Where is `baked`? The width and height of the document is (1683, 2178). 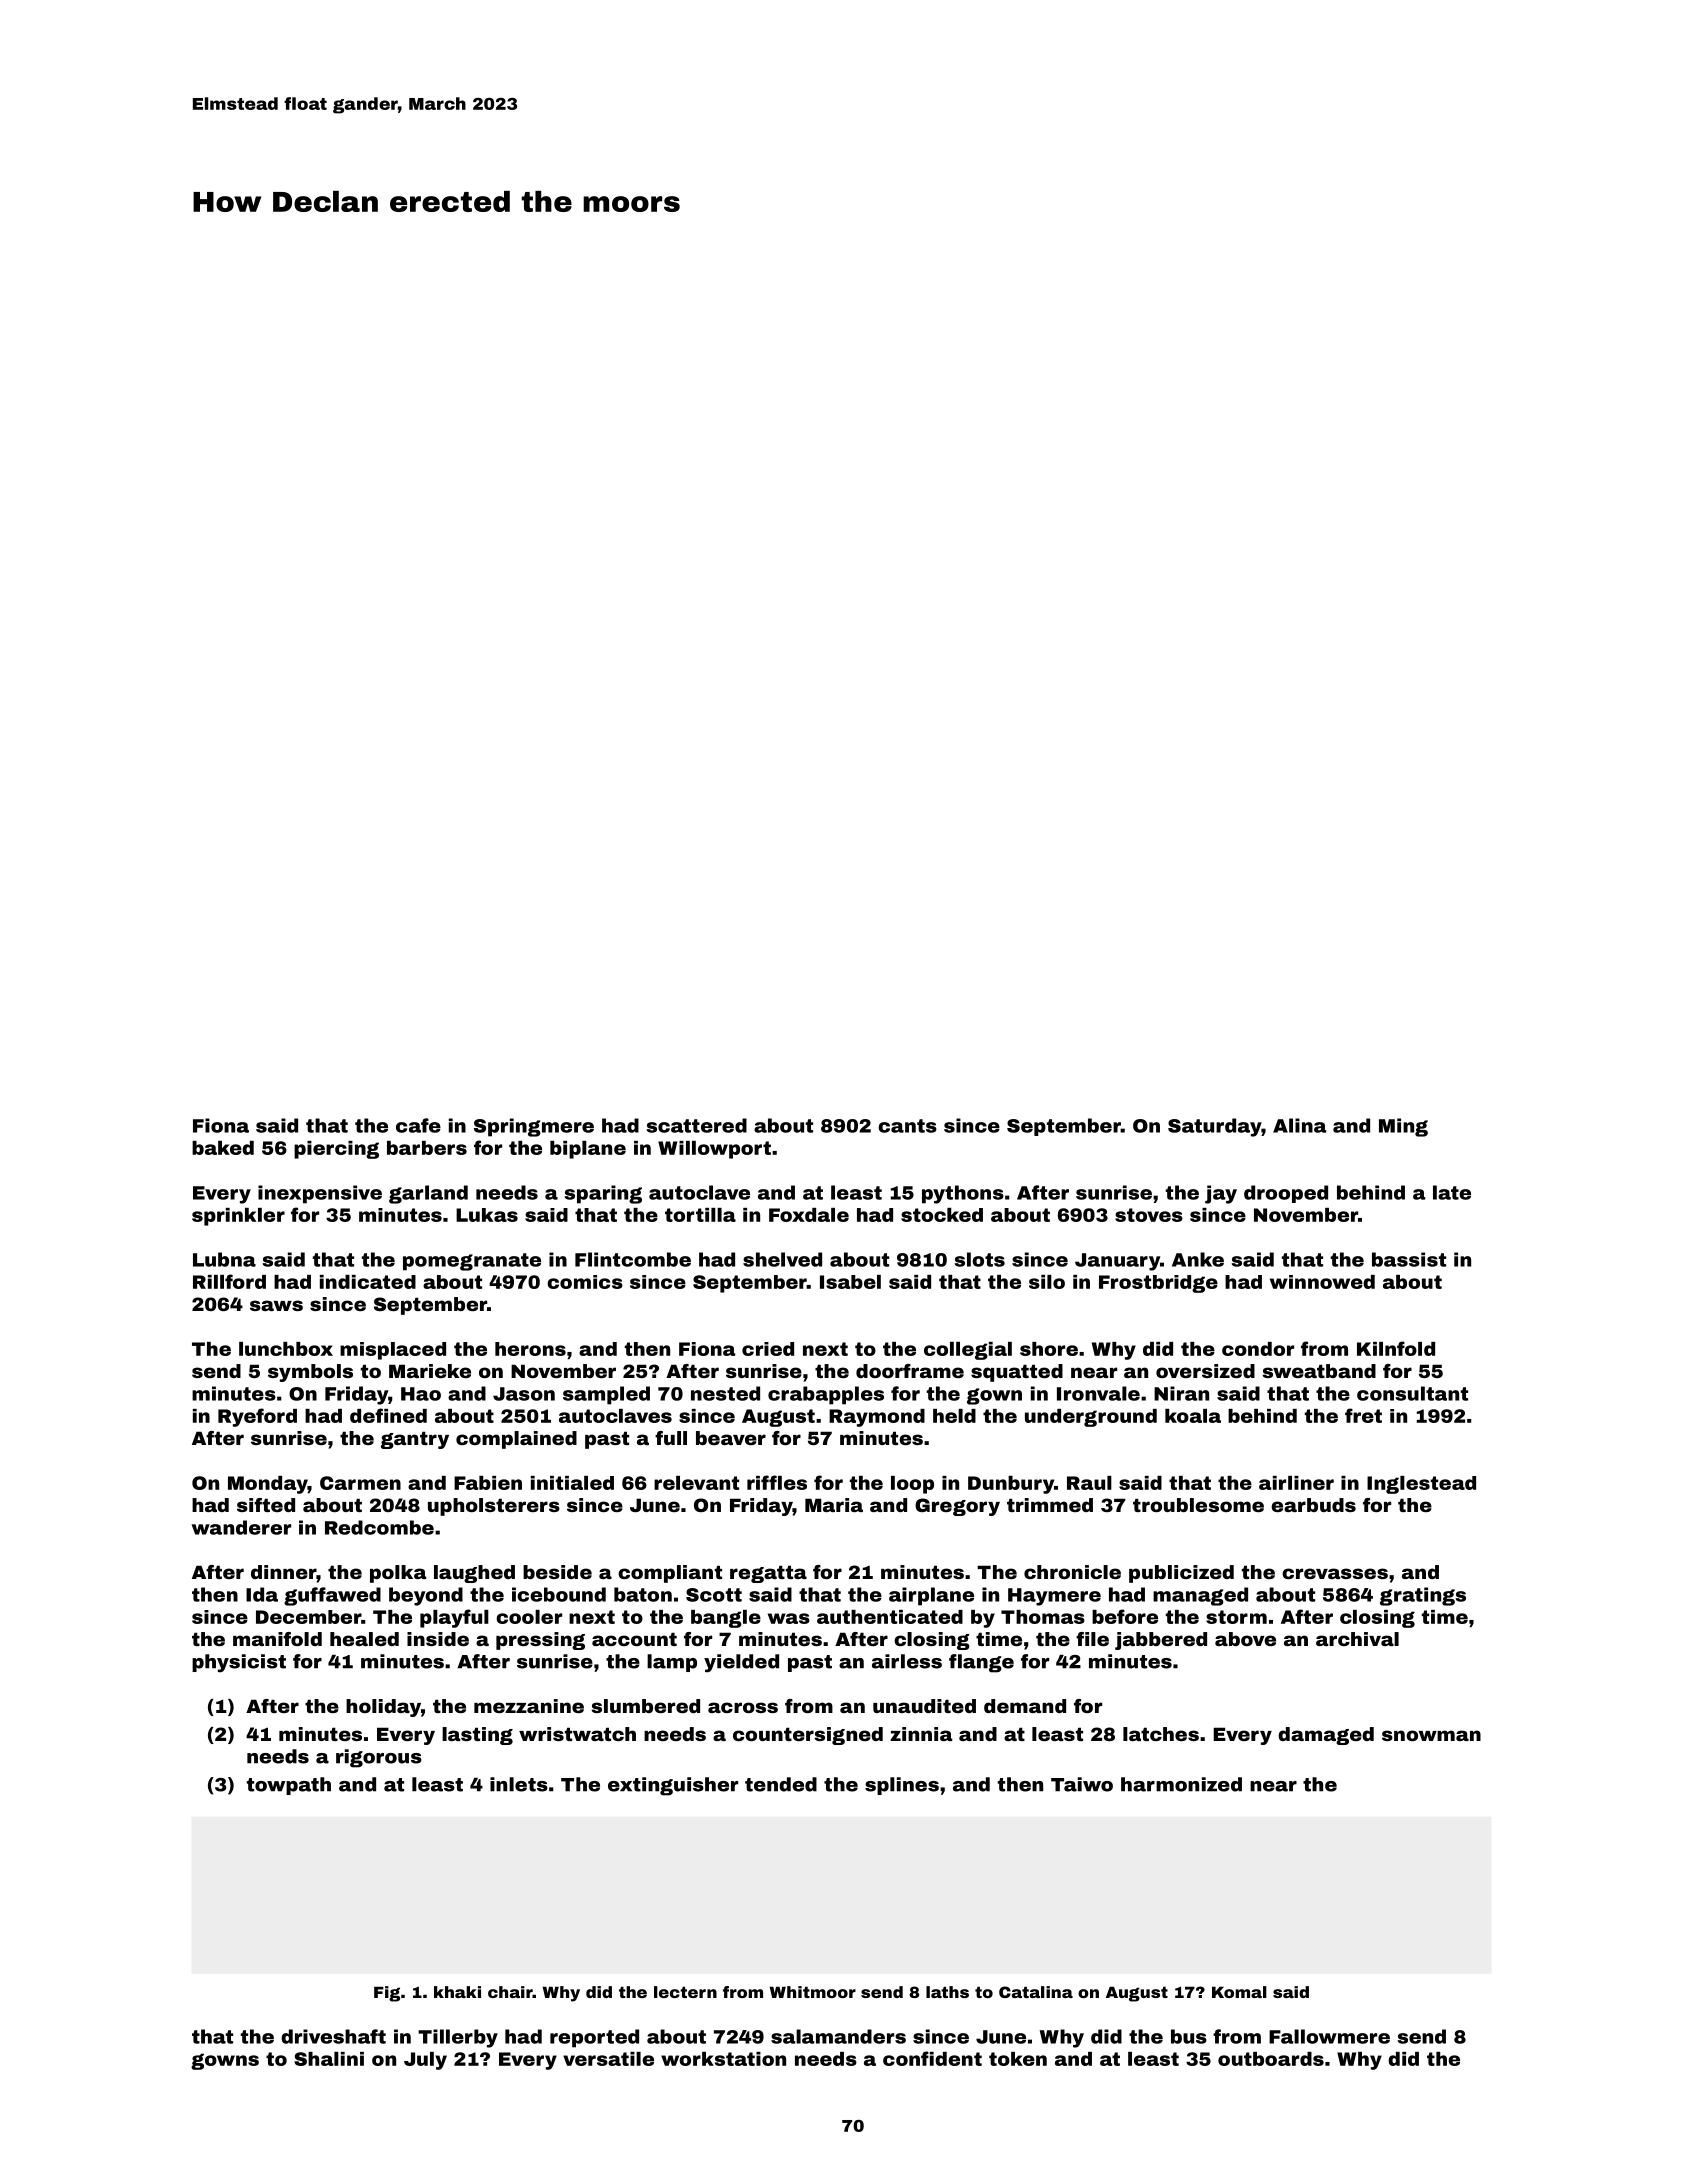
baked is located at coordinates (223, 1148).
